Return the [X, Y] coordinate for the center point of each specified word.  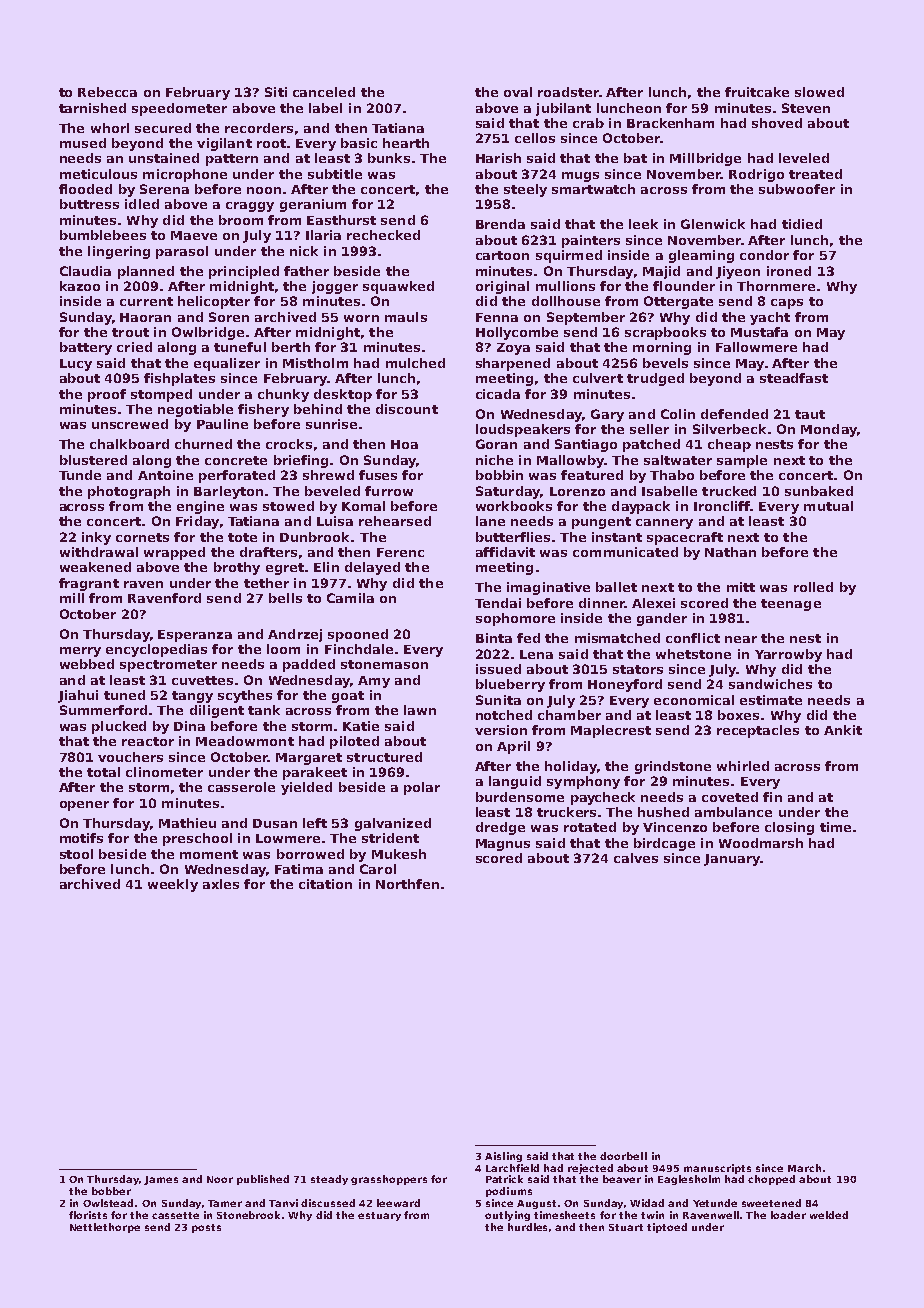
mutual [828, 506]
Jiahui [78, 696]
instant [617, 537]
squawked [398, 287]
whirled [743, 766]
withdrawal [99, 552]
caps [787, 304]
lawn [420, 710]
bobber [111, 1191]
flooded [85, 189]
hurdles [527, 1227]
